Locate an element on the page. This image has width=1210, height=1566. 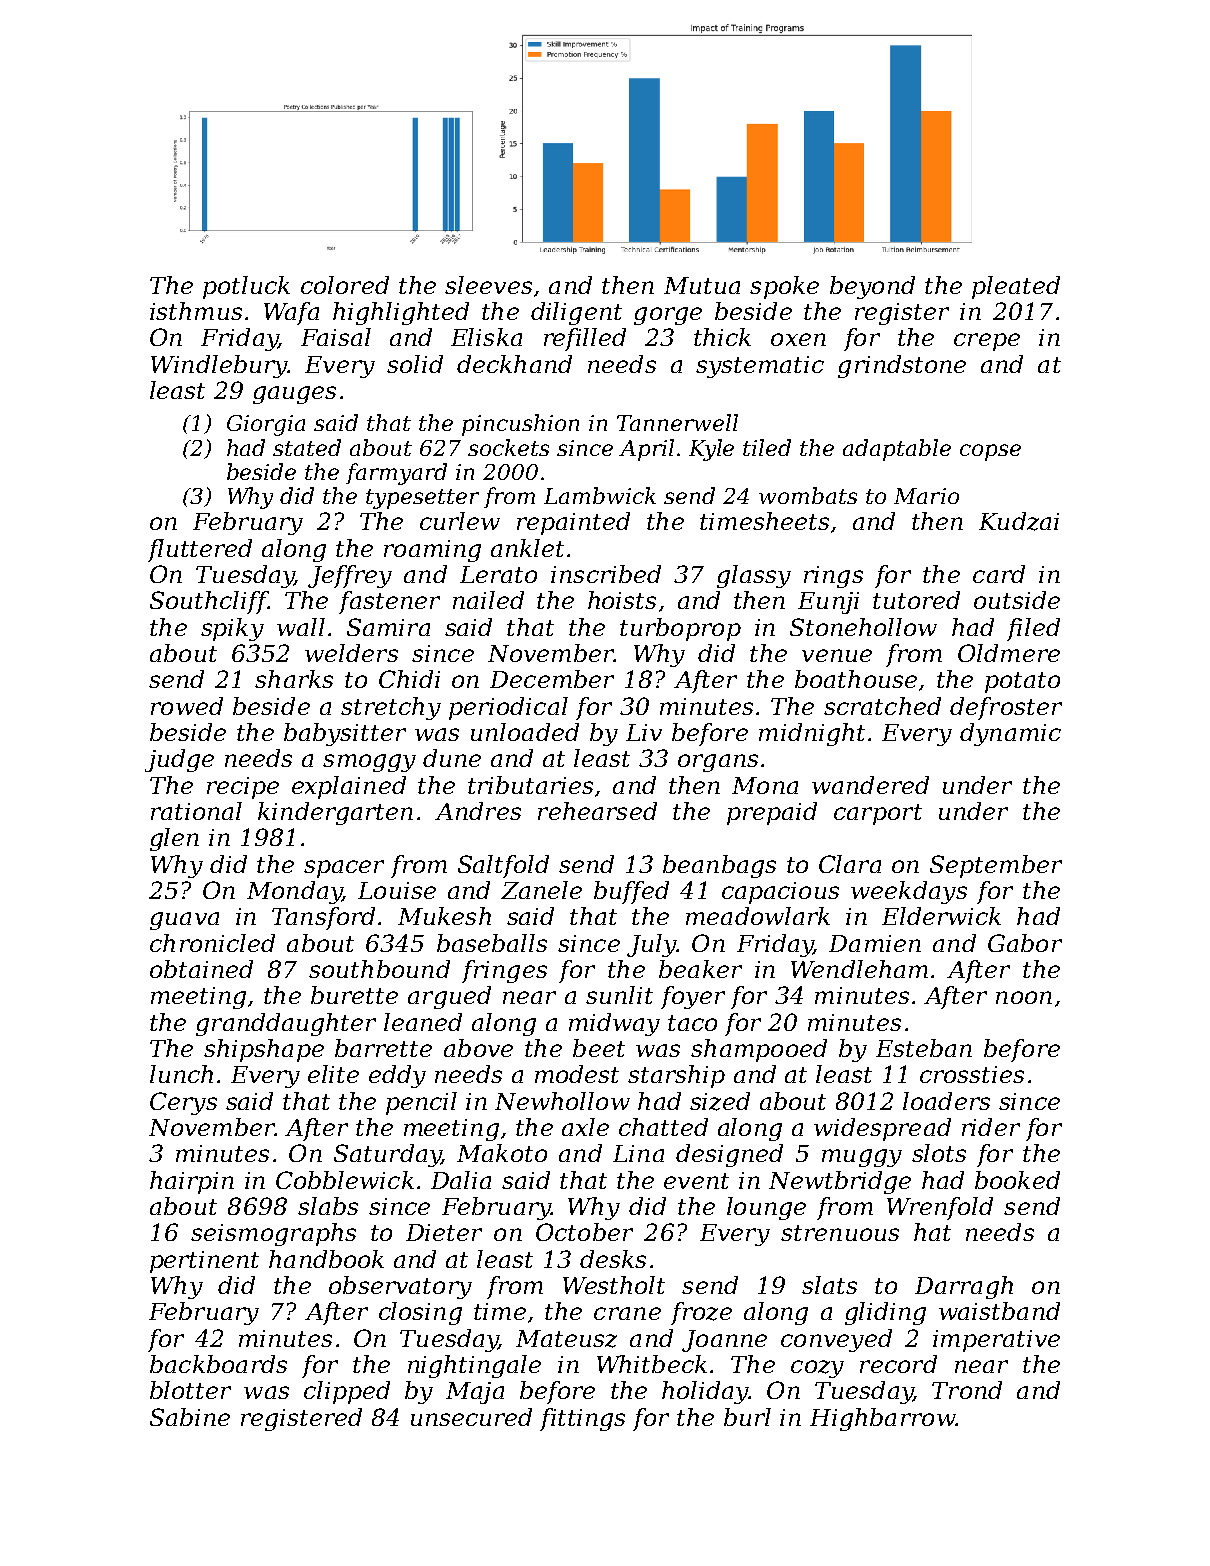
stated is located at coordinates (307, 447).
